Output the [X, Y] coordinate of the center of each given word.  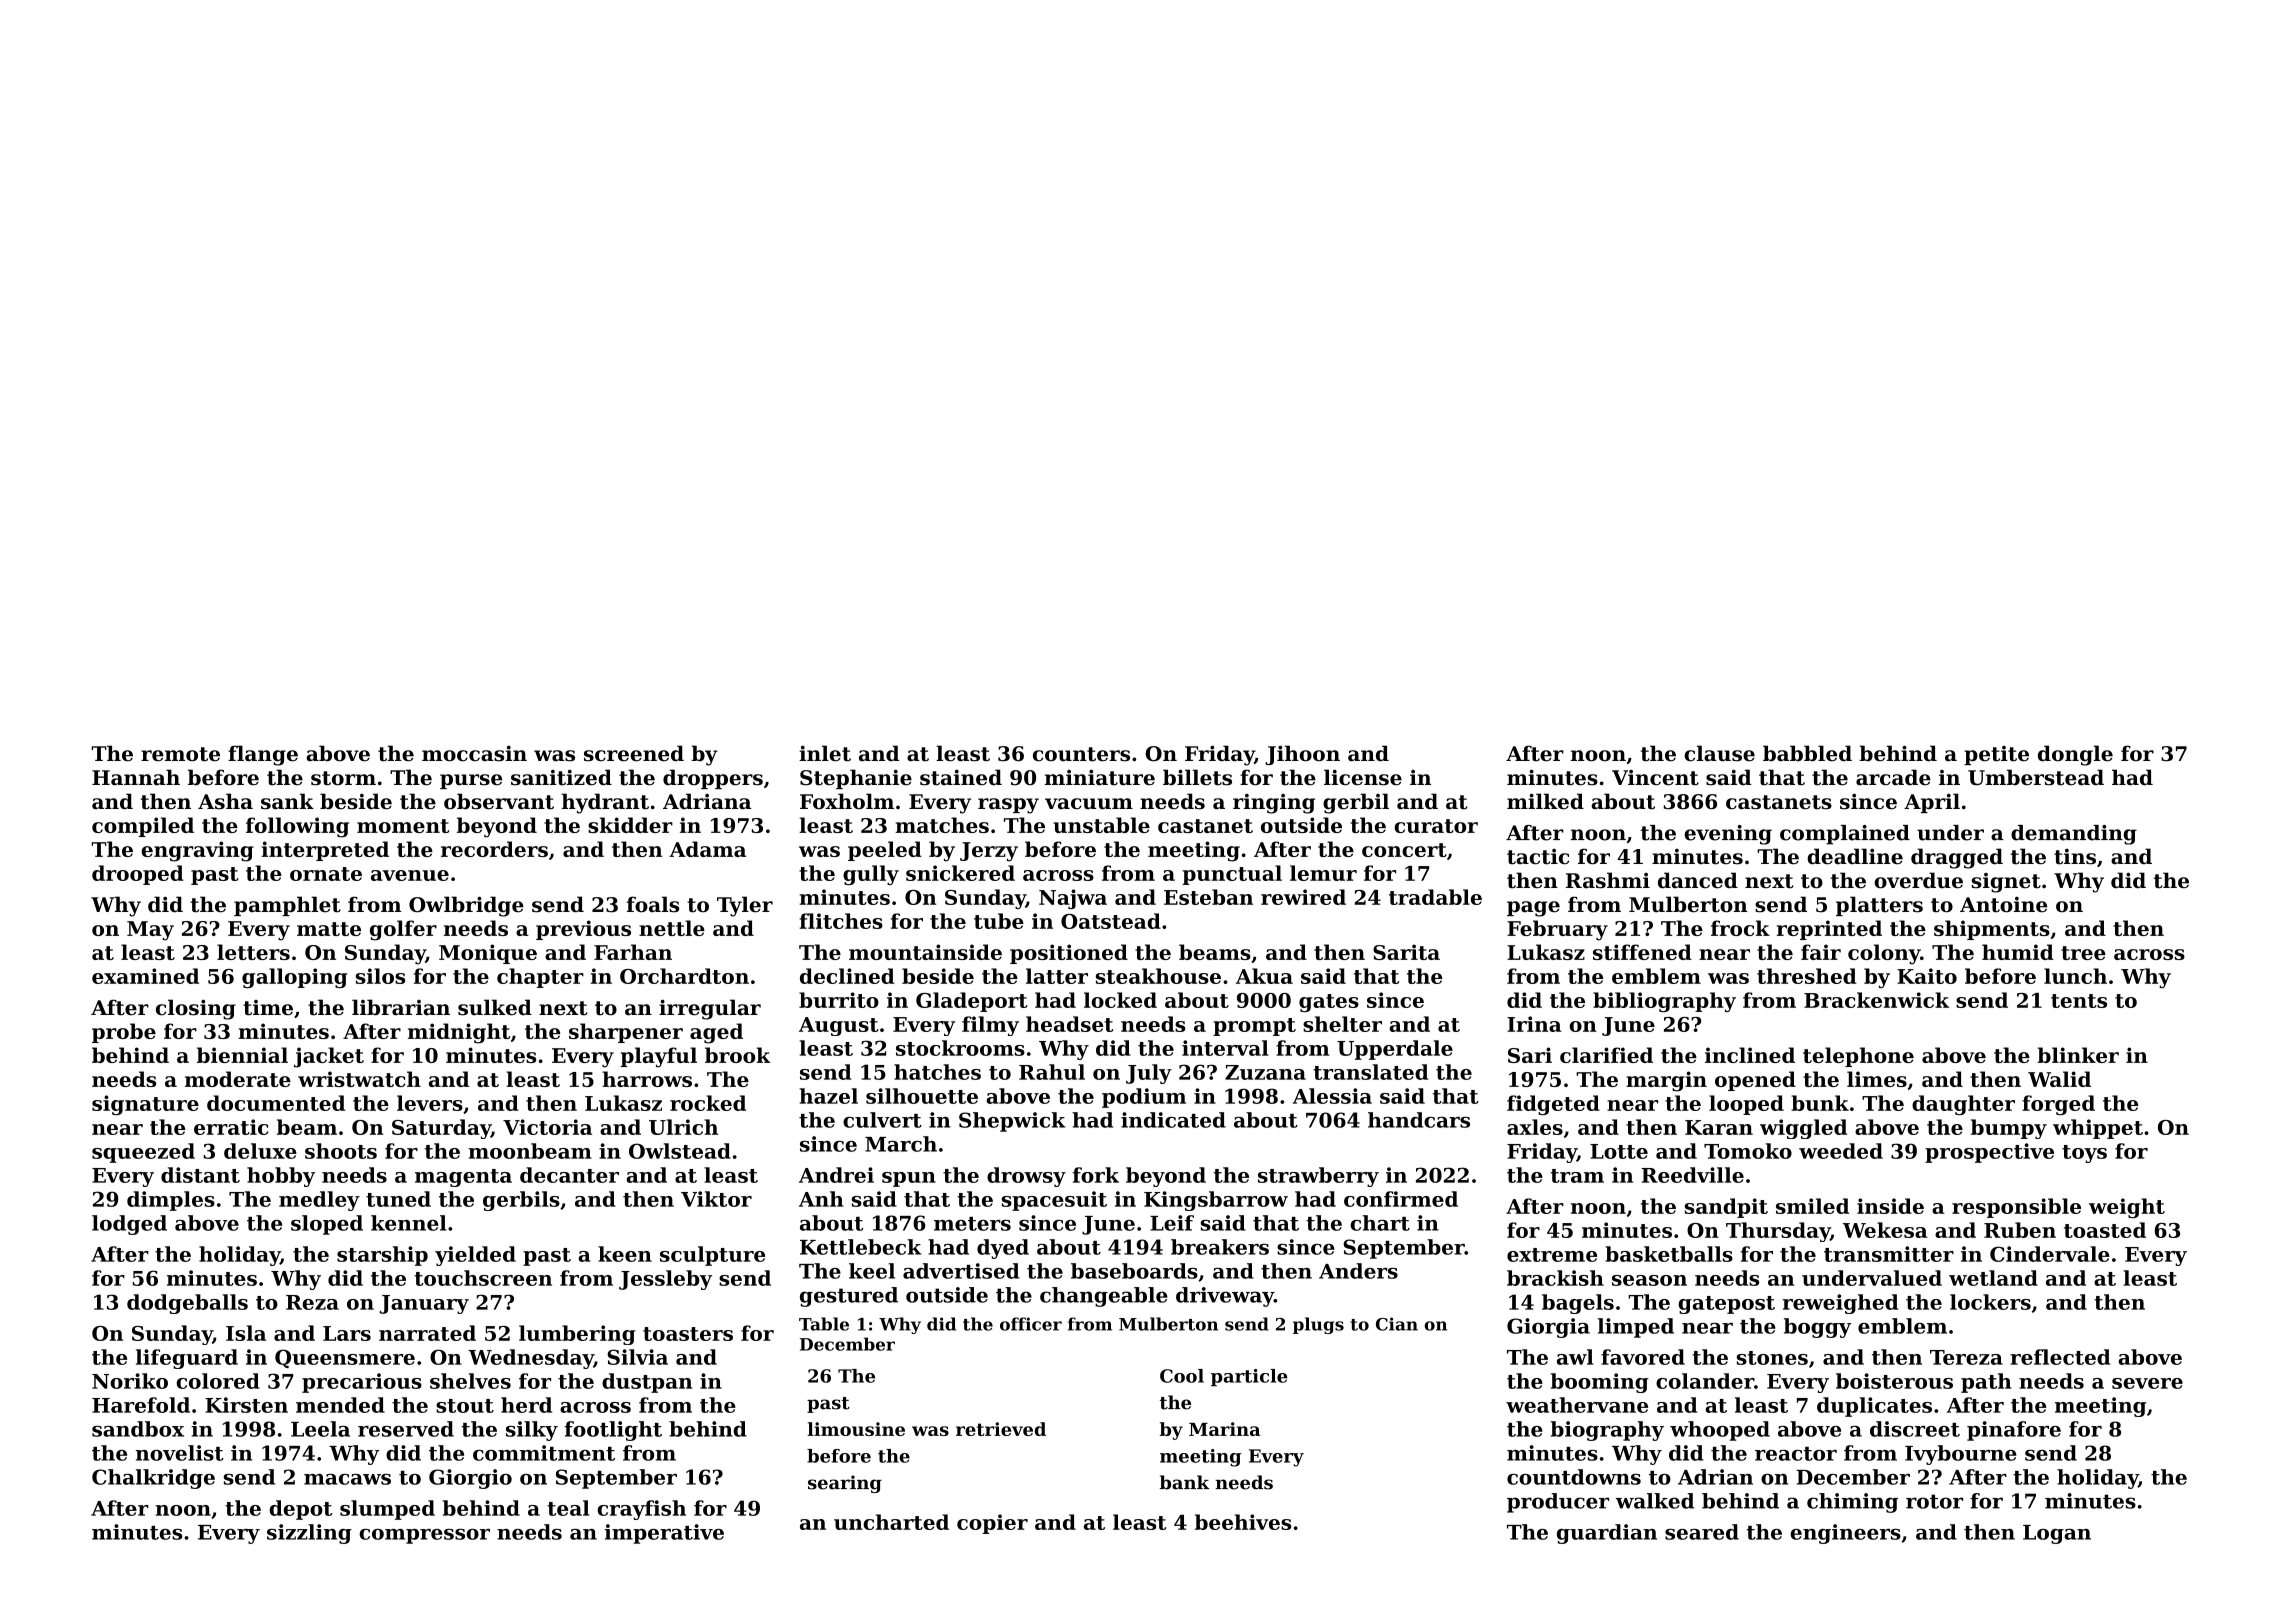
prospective [1989, 1153]
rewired [1303, 897]
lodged [129, 1225]
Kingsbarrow [1216, 1201]
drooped [138, 875]
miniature [1100, 777]
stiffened [1642, 952]
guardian [1607, 1534]
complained [1845, 835]
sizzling [309, 1534]
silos [380, 976]
